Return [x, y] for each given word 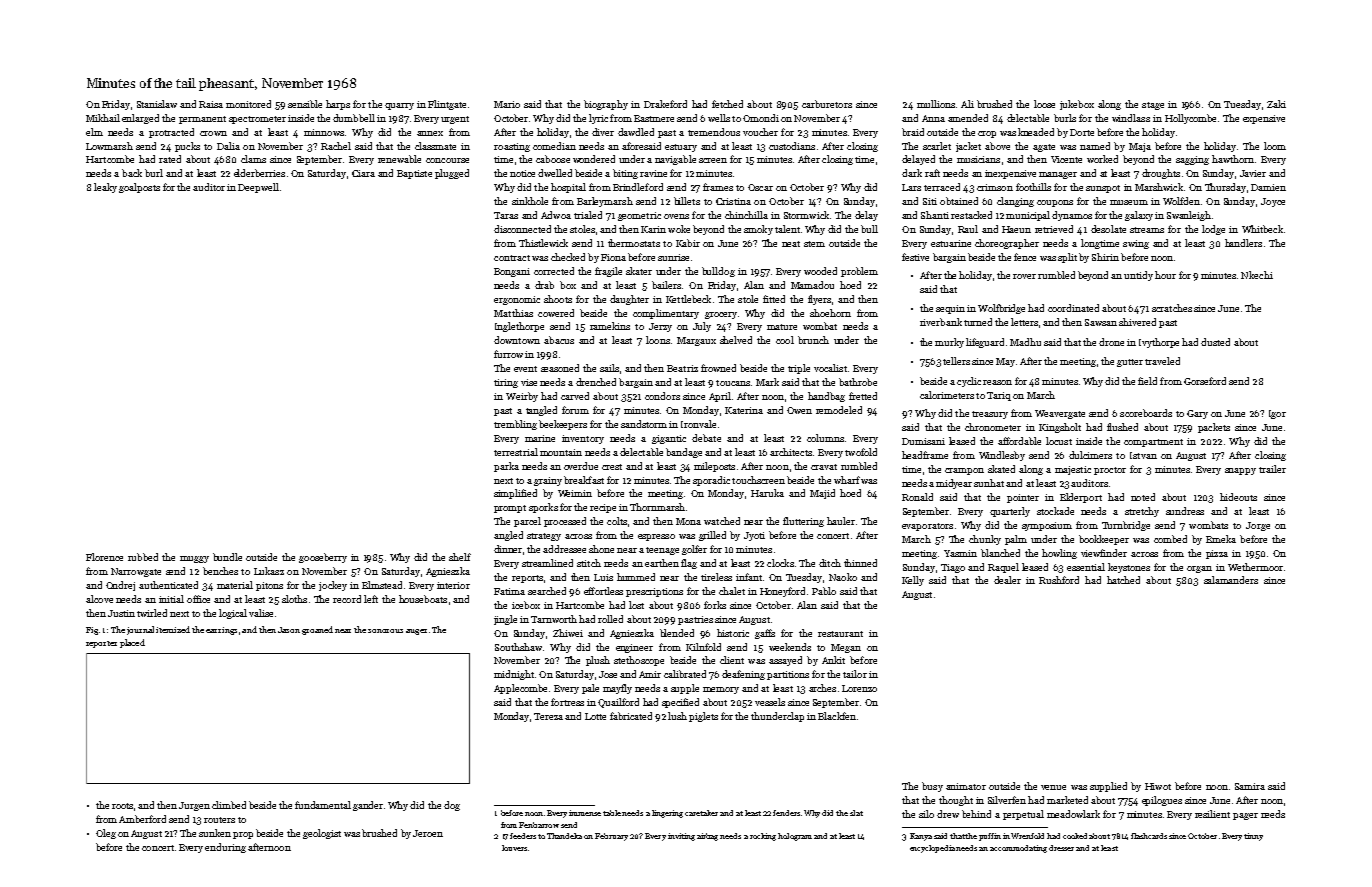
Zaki [1276, 104]
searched [547, 591]
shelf [460, 557]
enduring [225, 848]
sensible [305, 104]
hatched [1123, 580]
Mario [507, 104]
